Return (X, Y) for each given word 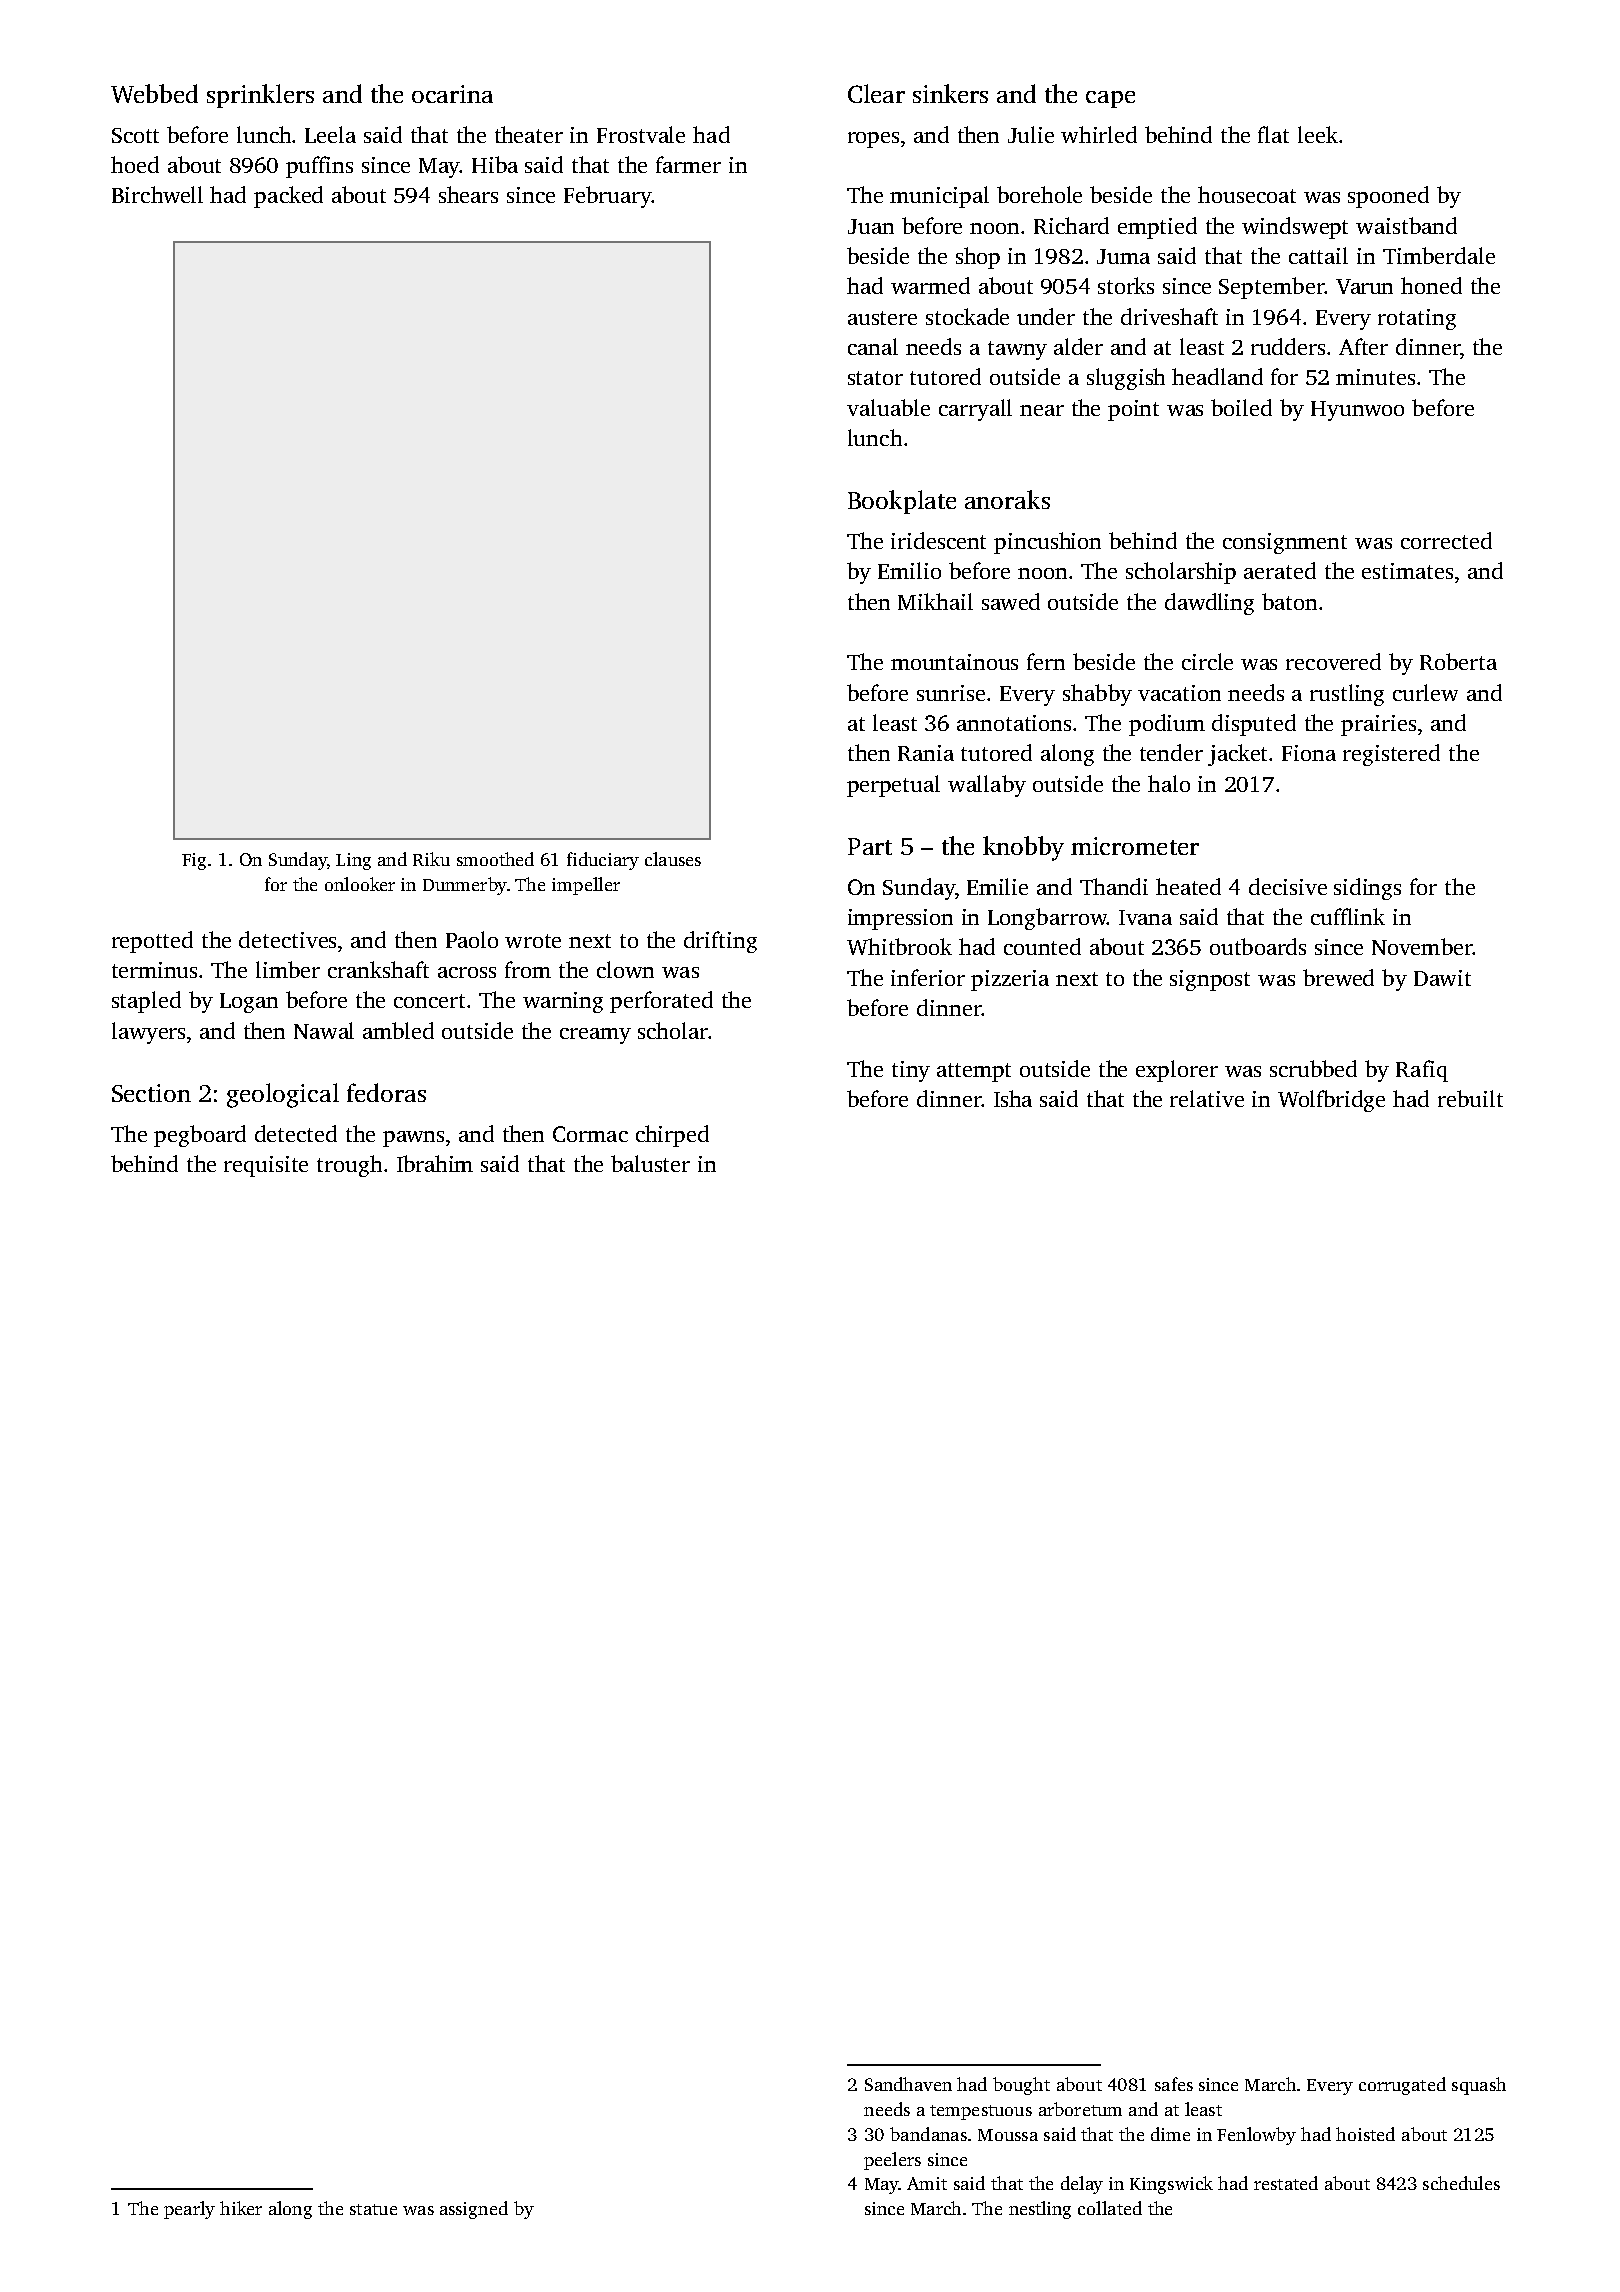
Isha (1013, 1098)
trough (349, 1166)
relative (1207, 1098)
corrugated (1402, 2086)
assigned (474, 2210)
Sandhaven (908, 2084)
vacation (1179, 693)
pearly (189, 2210)
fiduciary (603, 861)
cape (1110, 99)
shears (468, 194)
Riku (431, 859)
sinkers (950, 93)
